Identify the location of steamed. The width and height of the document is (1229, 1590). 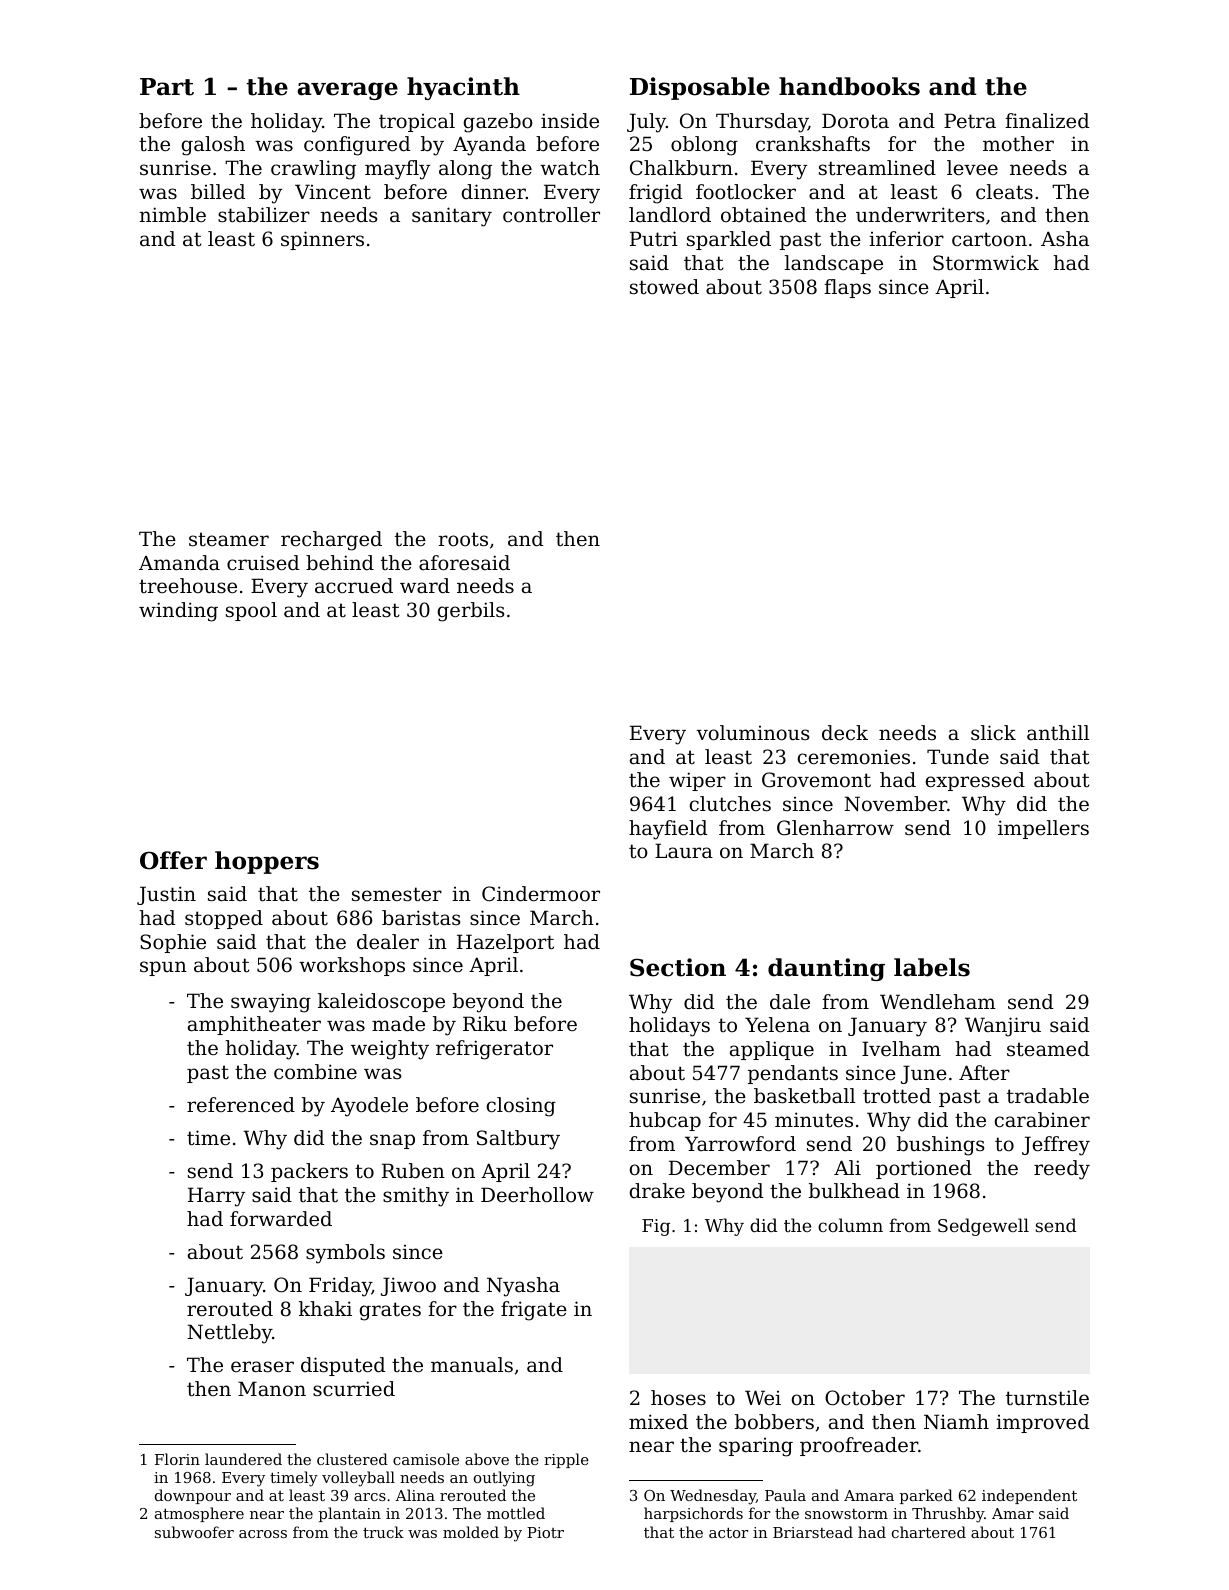
(1048, 1049).
